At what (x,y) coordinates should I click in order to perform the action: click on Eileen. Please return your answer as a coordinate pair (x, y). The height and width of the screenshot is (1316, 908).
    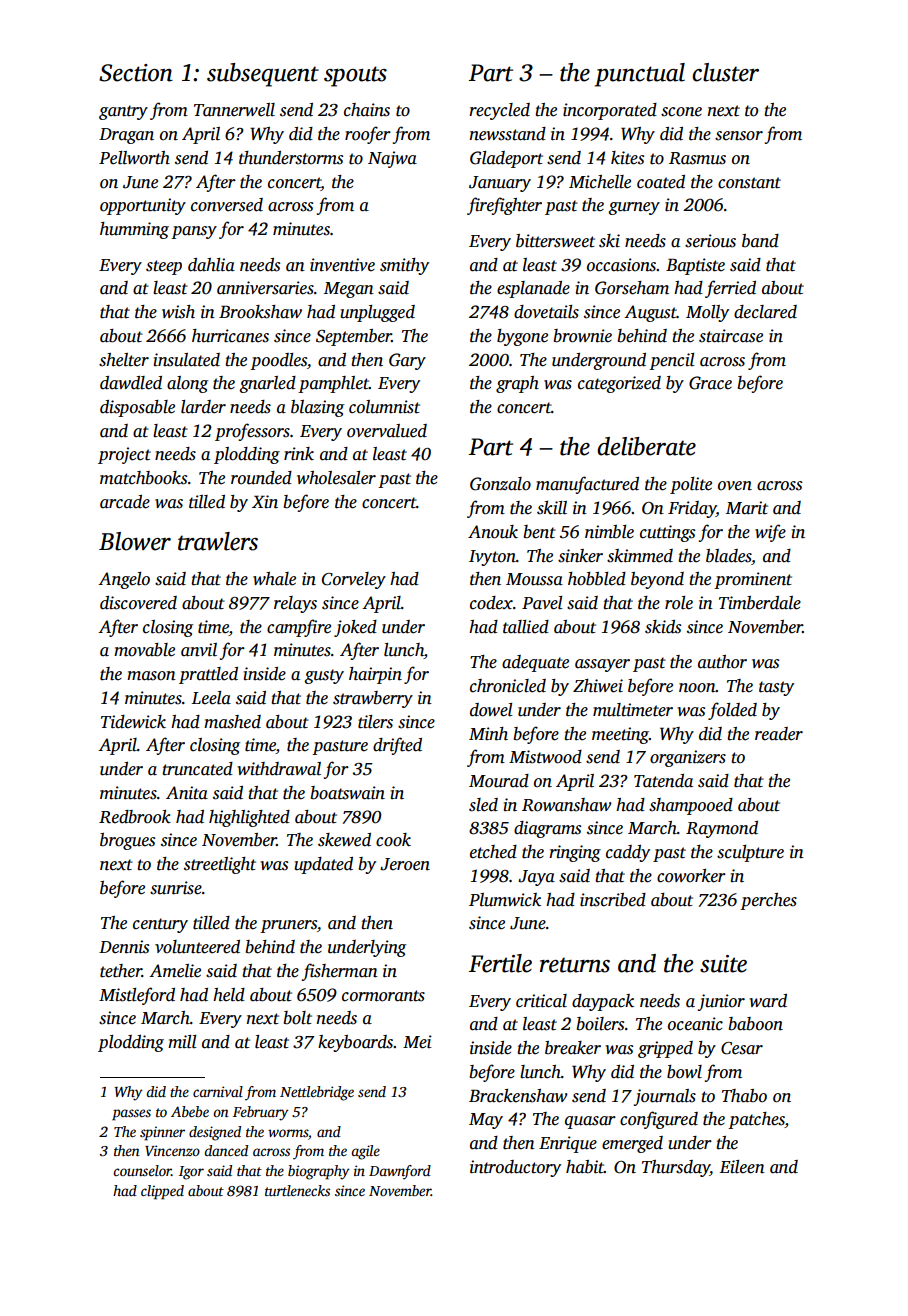
    Looking at the image, I should click on (742, 1167).
